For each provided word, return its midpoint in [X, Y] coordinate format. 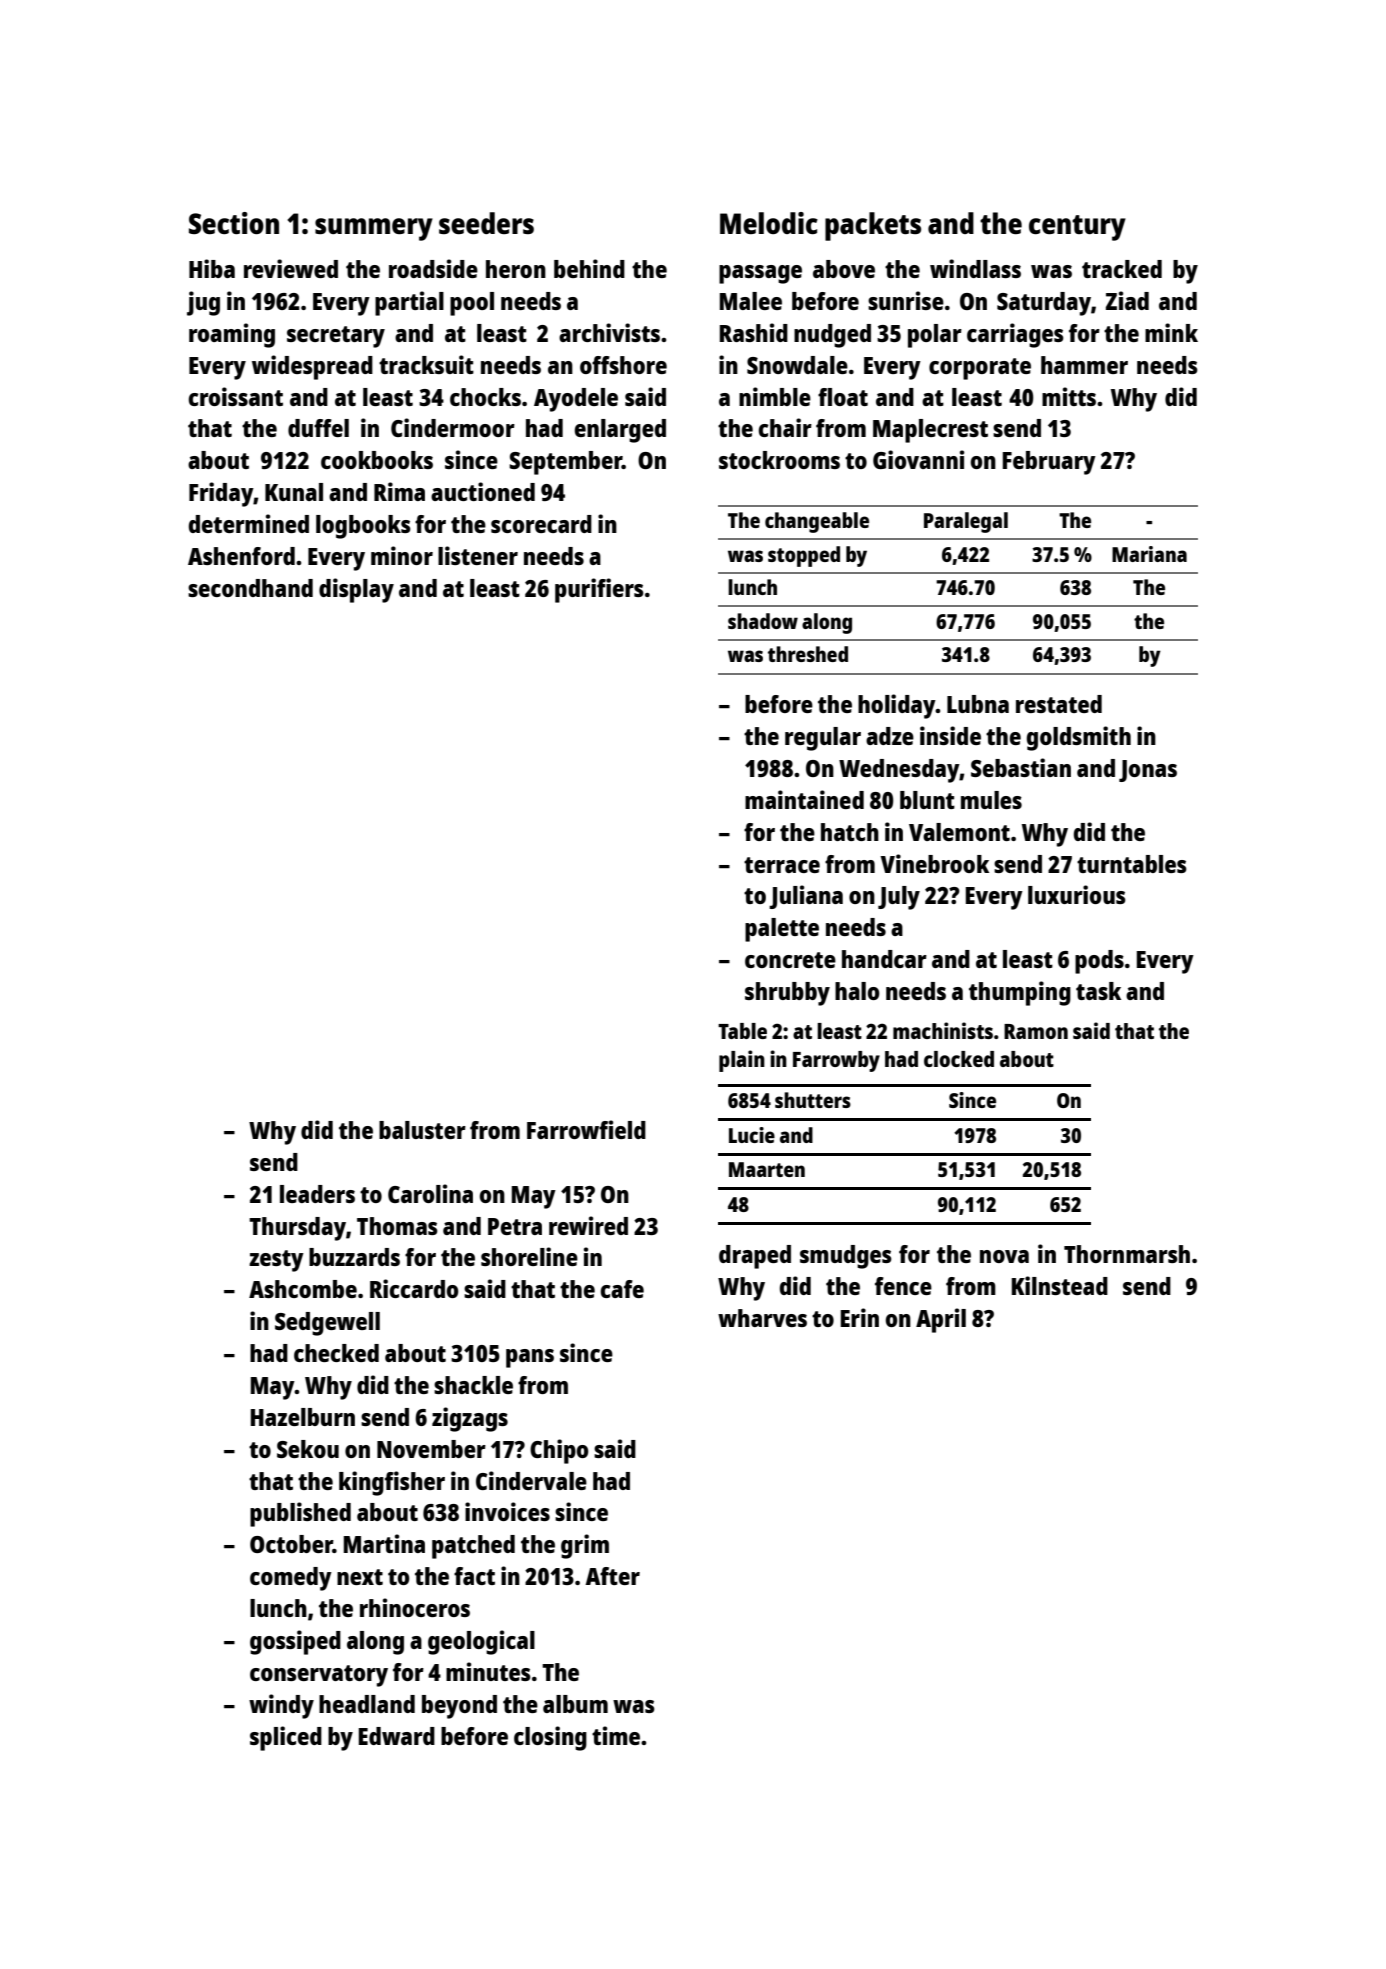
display [356, 590]
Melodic [769, 223]
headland [367, 1704]
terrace [782, 865]
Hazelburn [303, 1417]
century [1077, 228]
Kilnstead [1060, 1285]
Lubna [978, 704]
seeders [486, 223]
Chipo [559, 1451]
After [612, 1576]
